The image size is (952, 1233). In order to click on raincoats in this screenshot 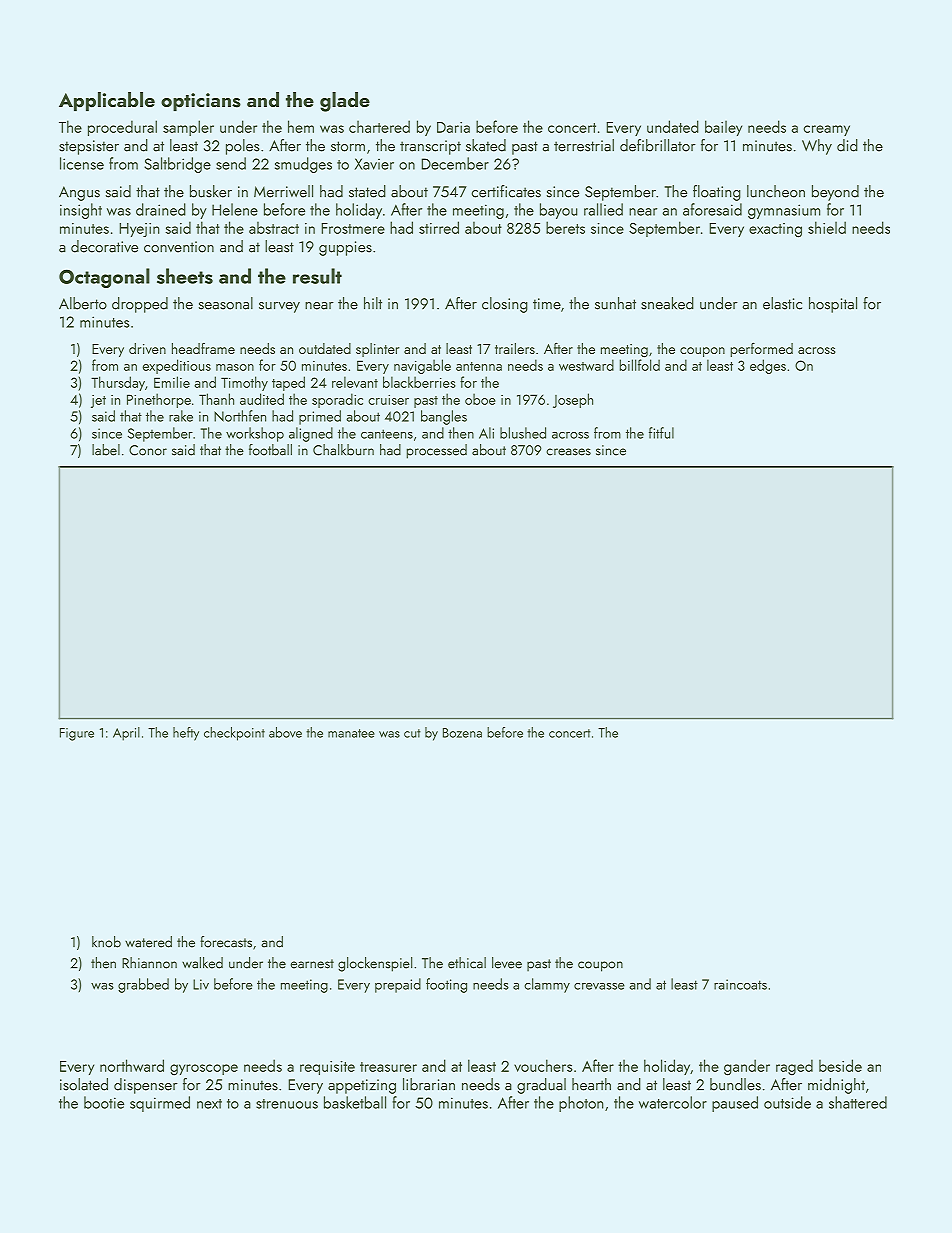, I will do `click(740, 984)`.
